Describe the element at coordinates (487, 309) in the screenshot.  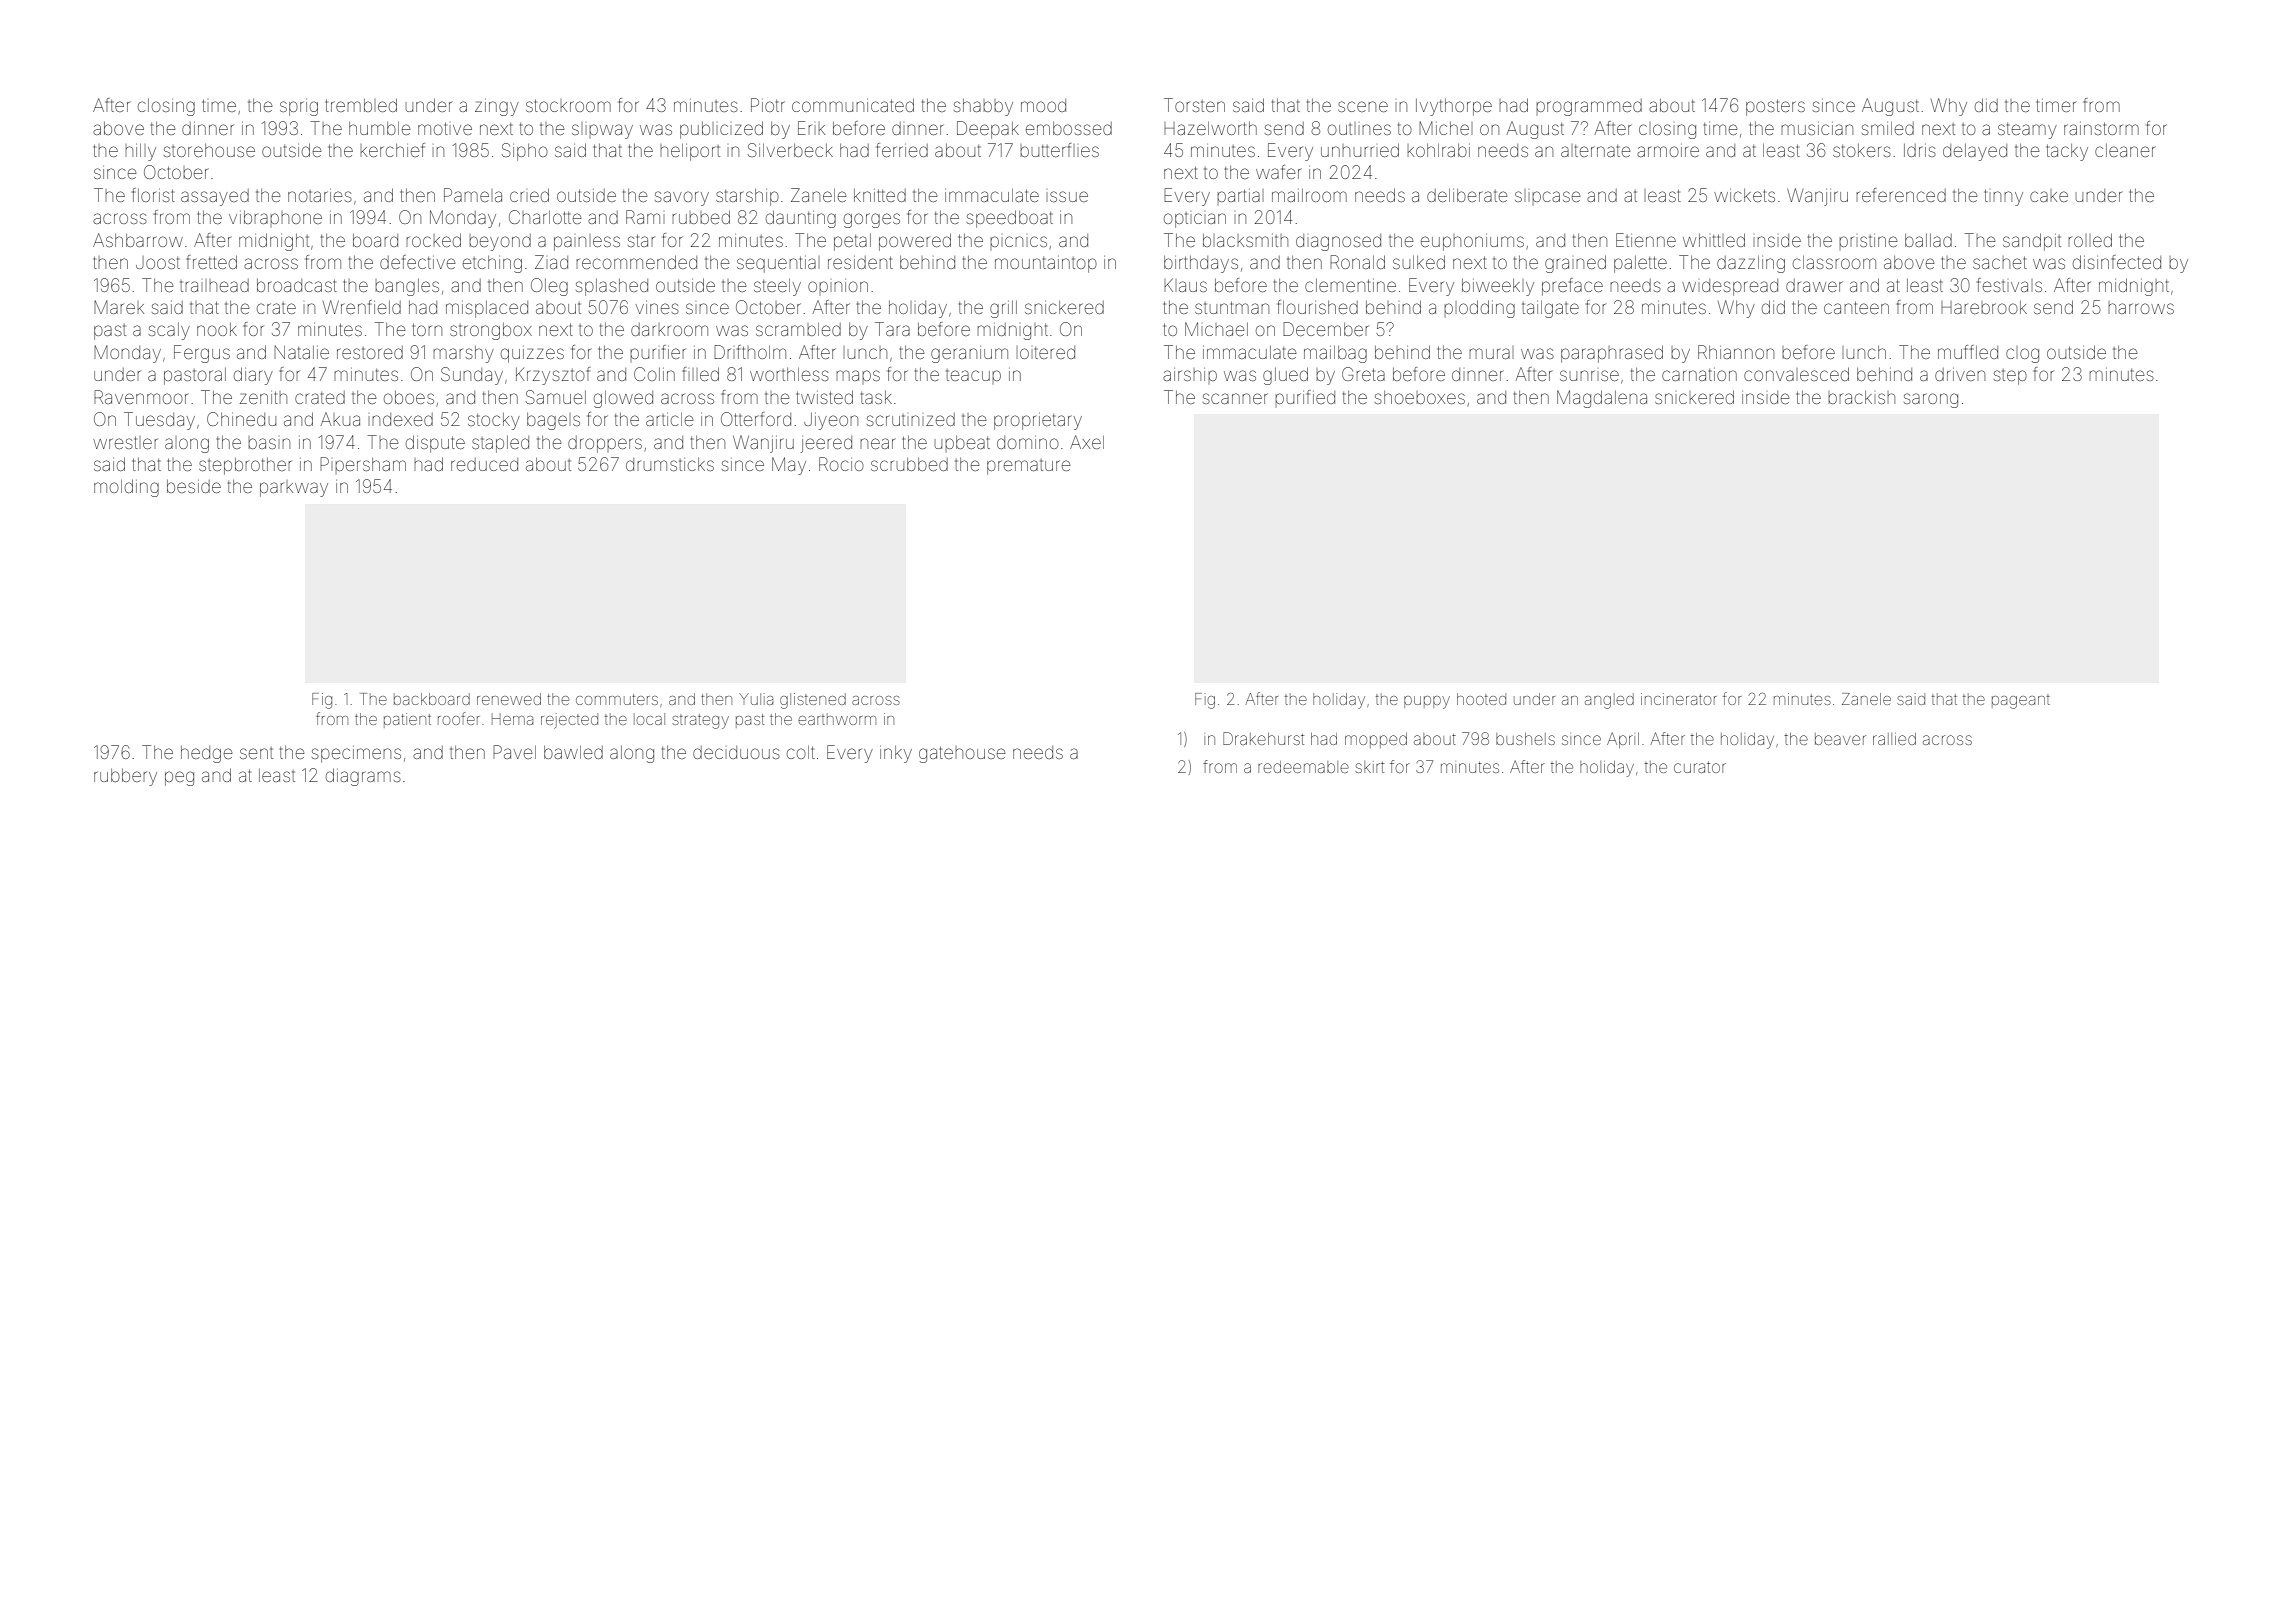
I see `misplaced` at that location.
